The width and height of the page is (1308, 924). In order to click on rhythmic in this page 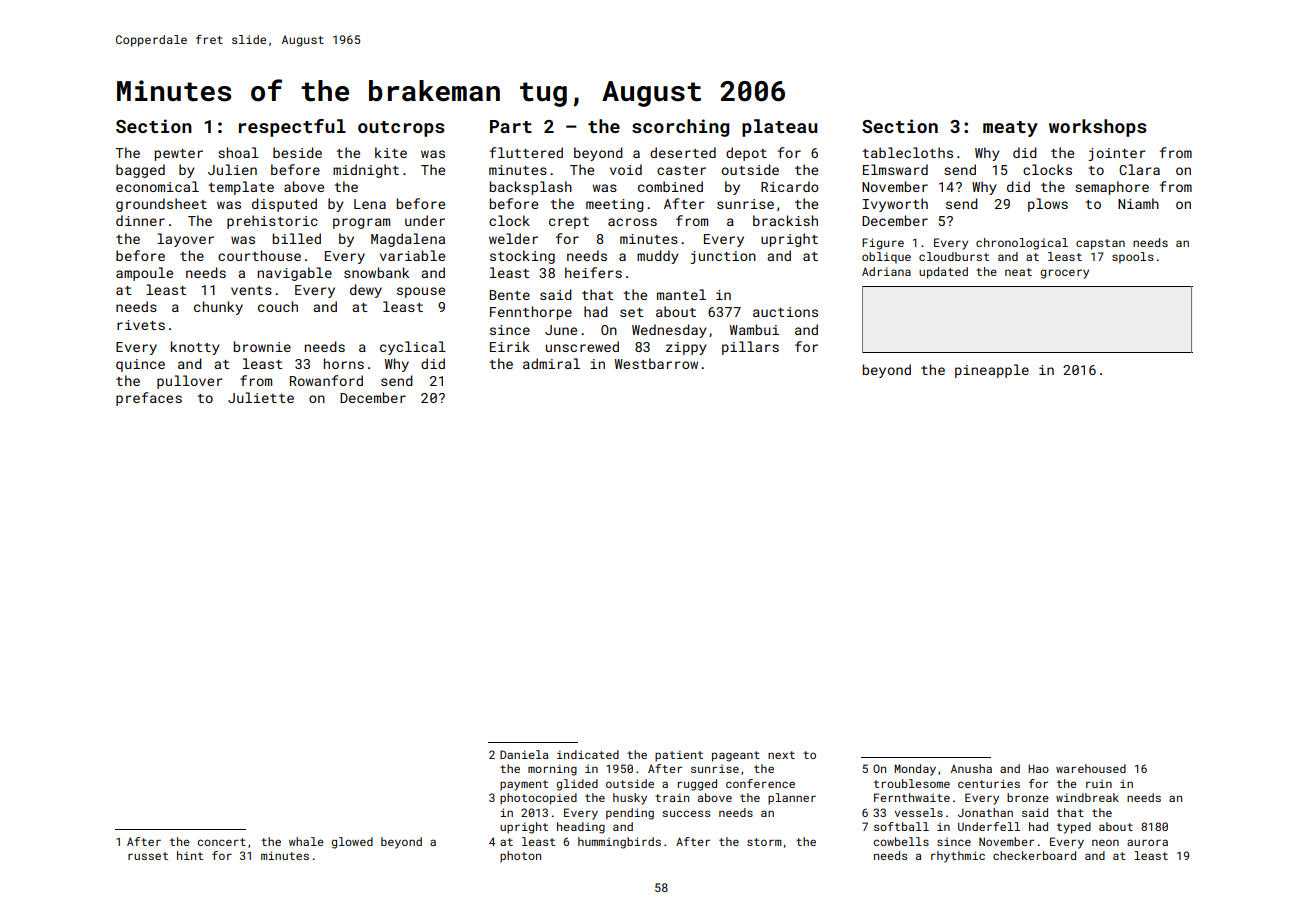, I will do `click(958, 857)`.
